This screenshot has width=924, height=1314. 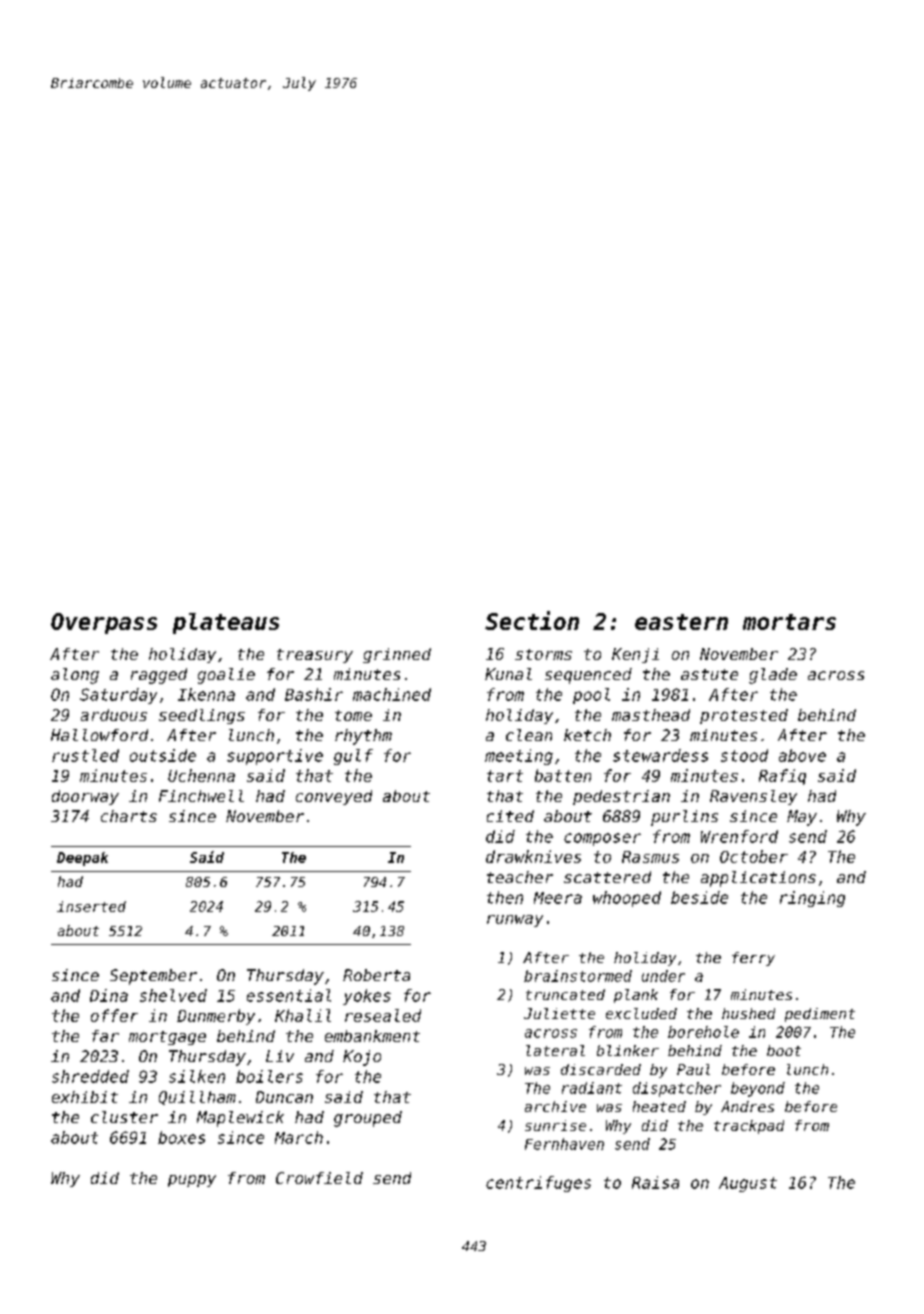 What do you see at coordinates (181, 1137) in the screenshot?
I see `boxes` at bounding box center [181, 1137].
